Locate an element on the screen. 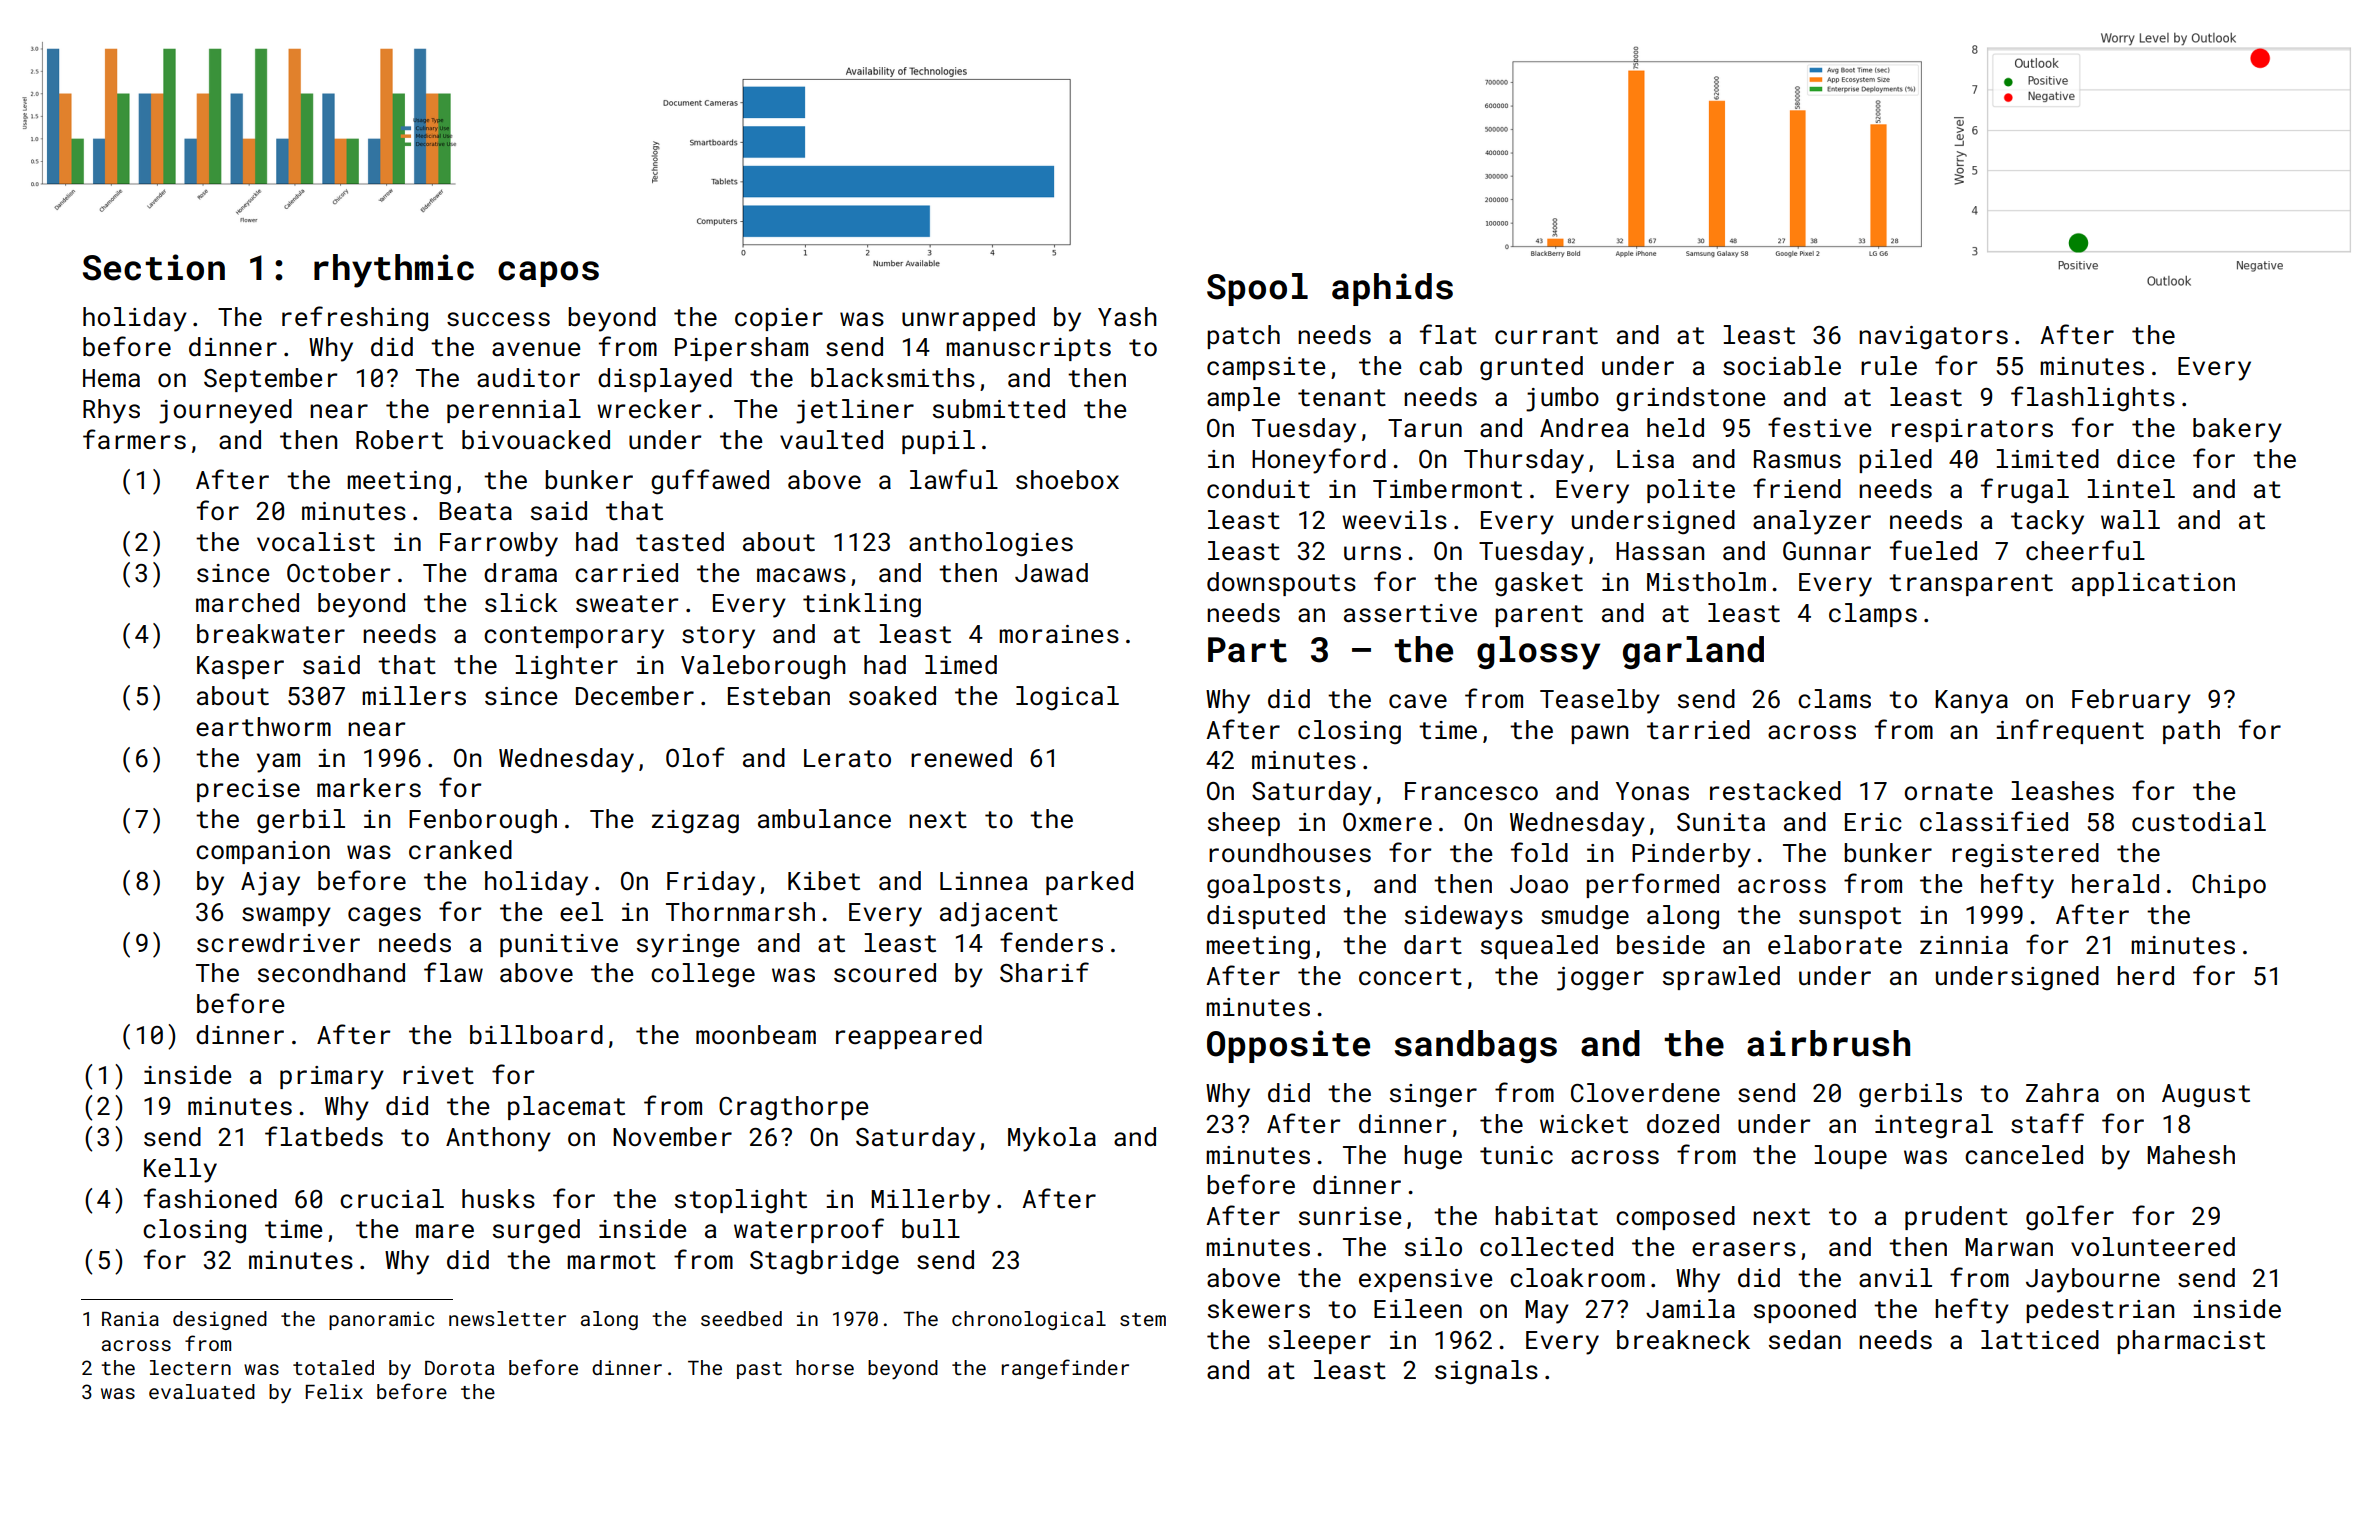  Timbermont is located at coordinates (1447, 489).
